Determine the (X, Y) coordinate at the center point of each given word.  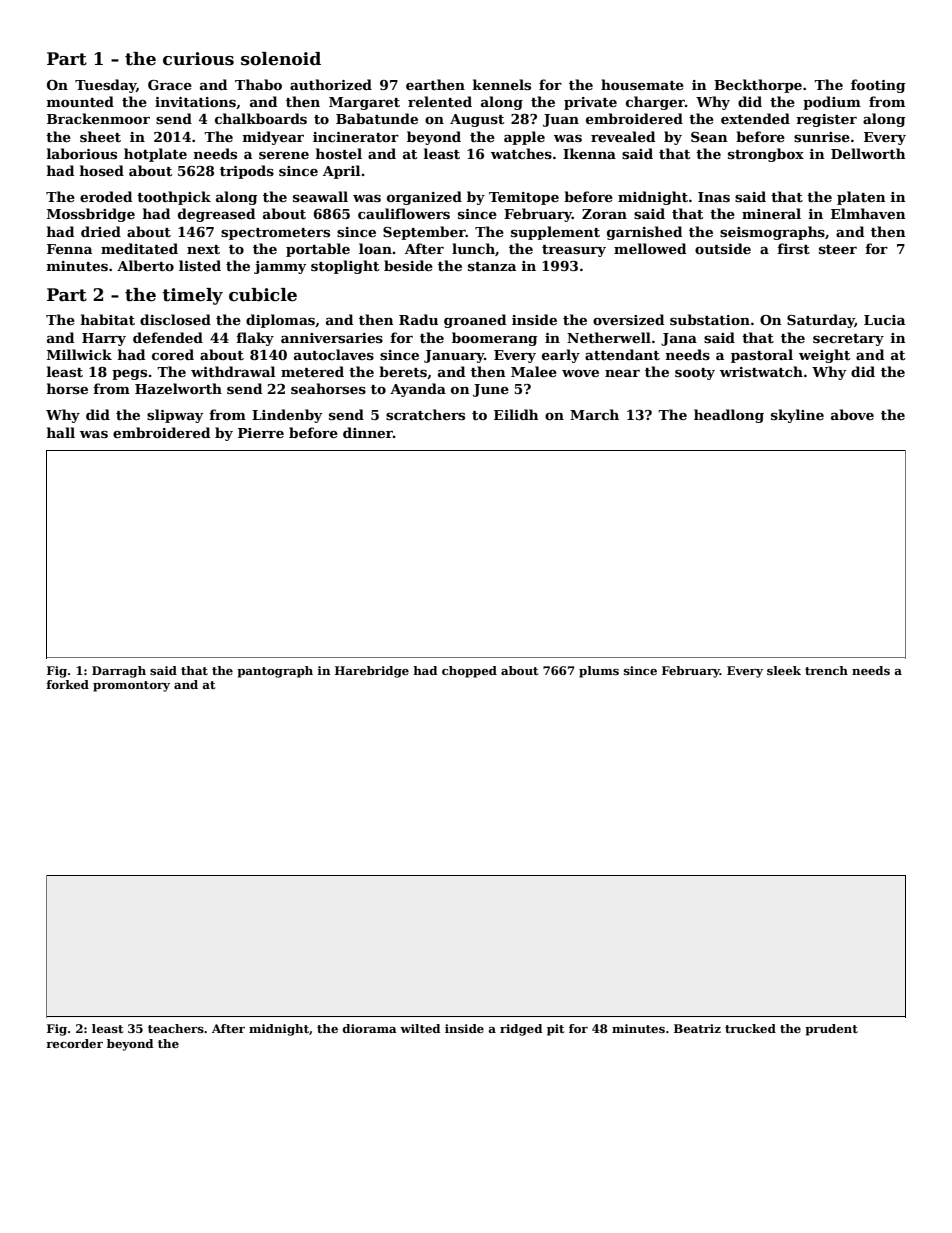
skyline (797, 416)
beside (408, 265)
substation (710, 319)
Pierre (261, 433)
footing (878, 86)
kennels (502, 84)
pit (555, 1030)
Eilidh (516, 414)
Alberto (145, 265)
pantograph (275, 672)
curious (198, 59)
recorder (74, 1043)
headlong (729, 416)
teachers (176, 1028)
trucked (750, 1028)
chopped (469, 672)
